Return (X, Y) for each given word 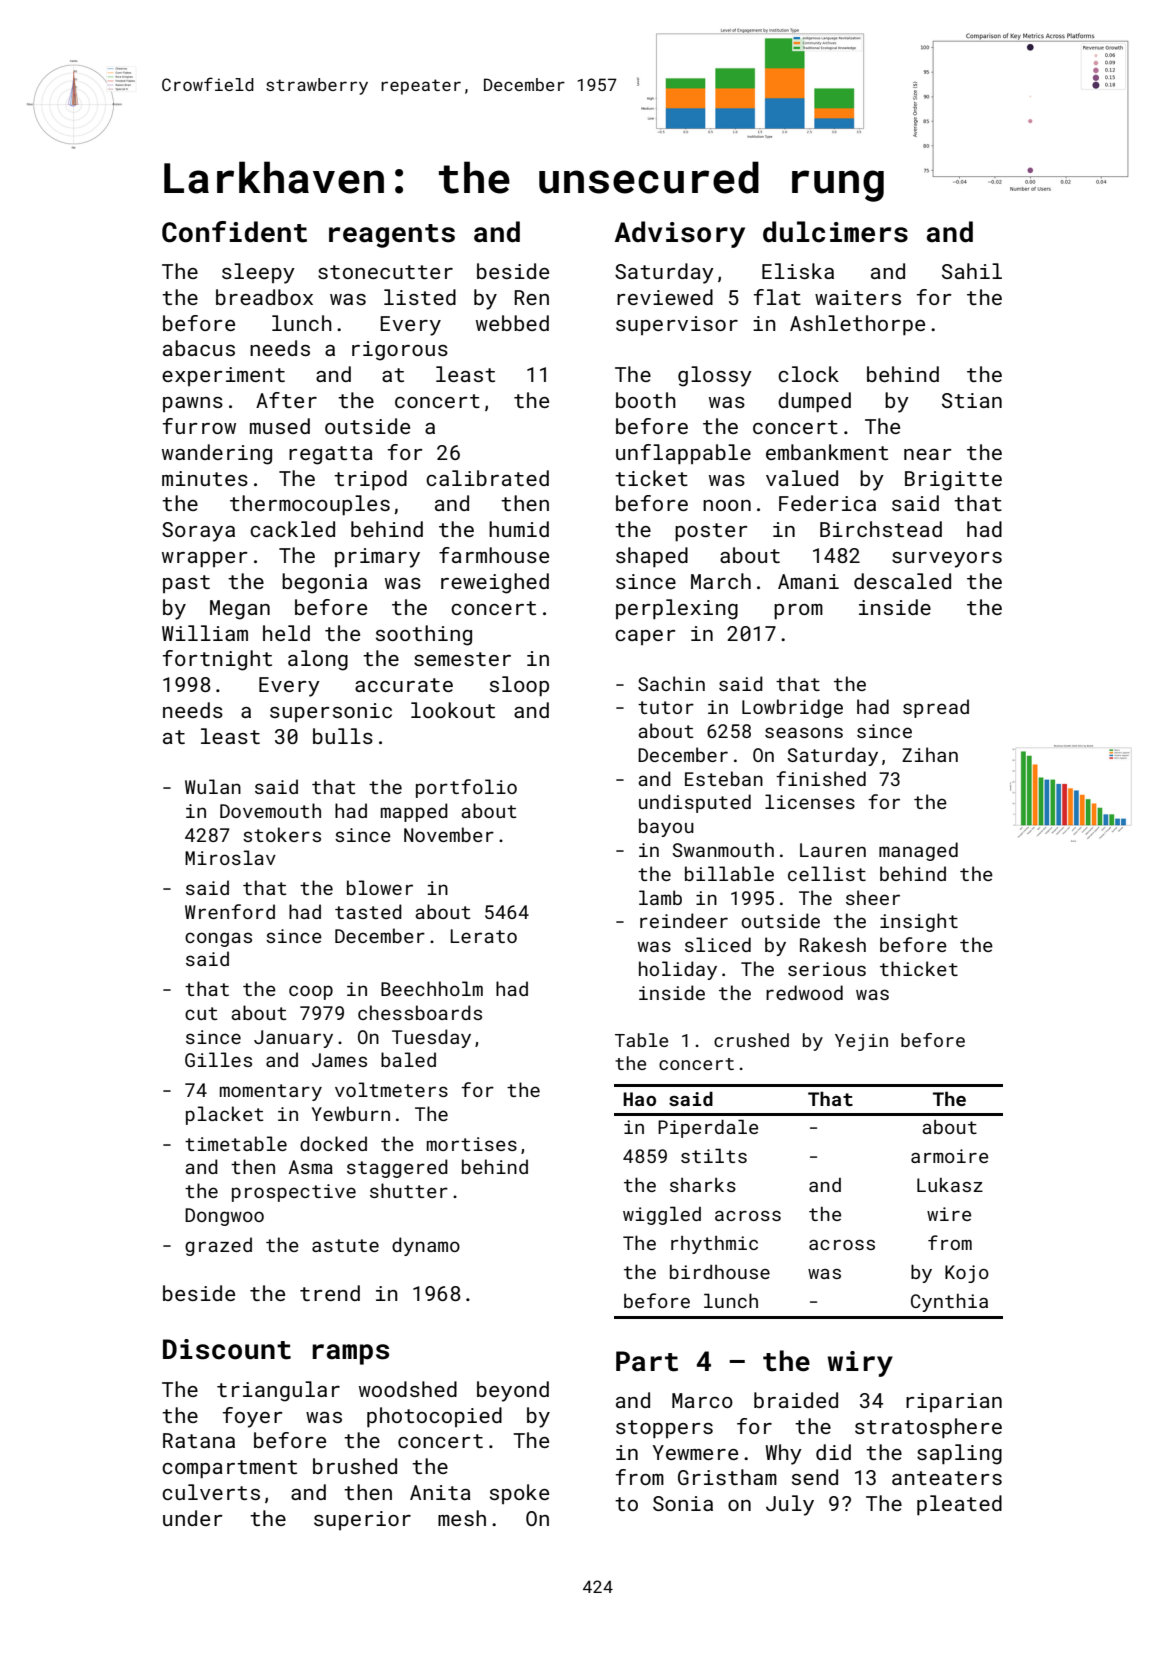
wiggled (662, 1215)
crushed (751, 1040)
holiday (678, 970)
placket (225, 1115)
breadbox (264, 297)
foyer (253, 1417)
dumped (814, 402)
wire (949, 1214)
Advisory (680, 234)
